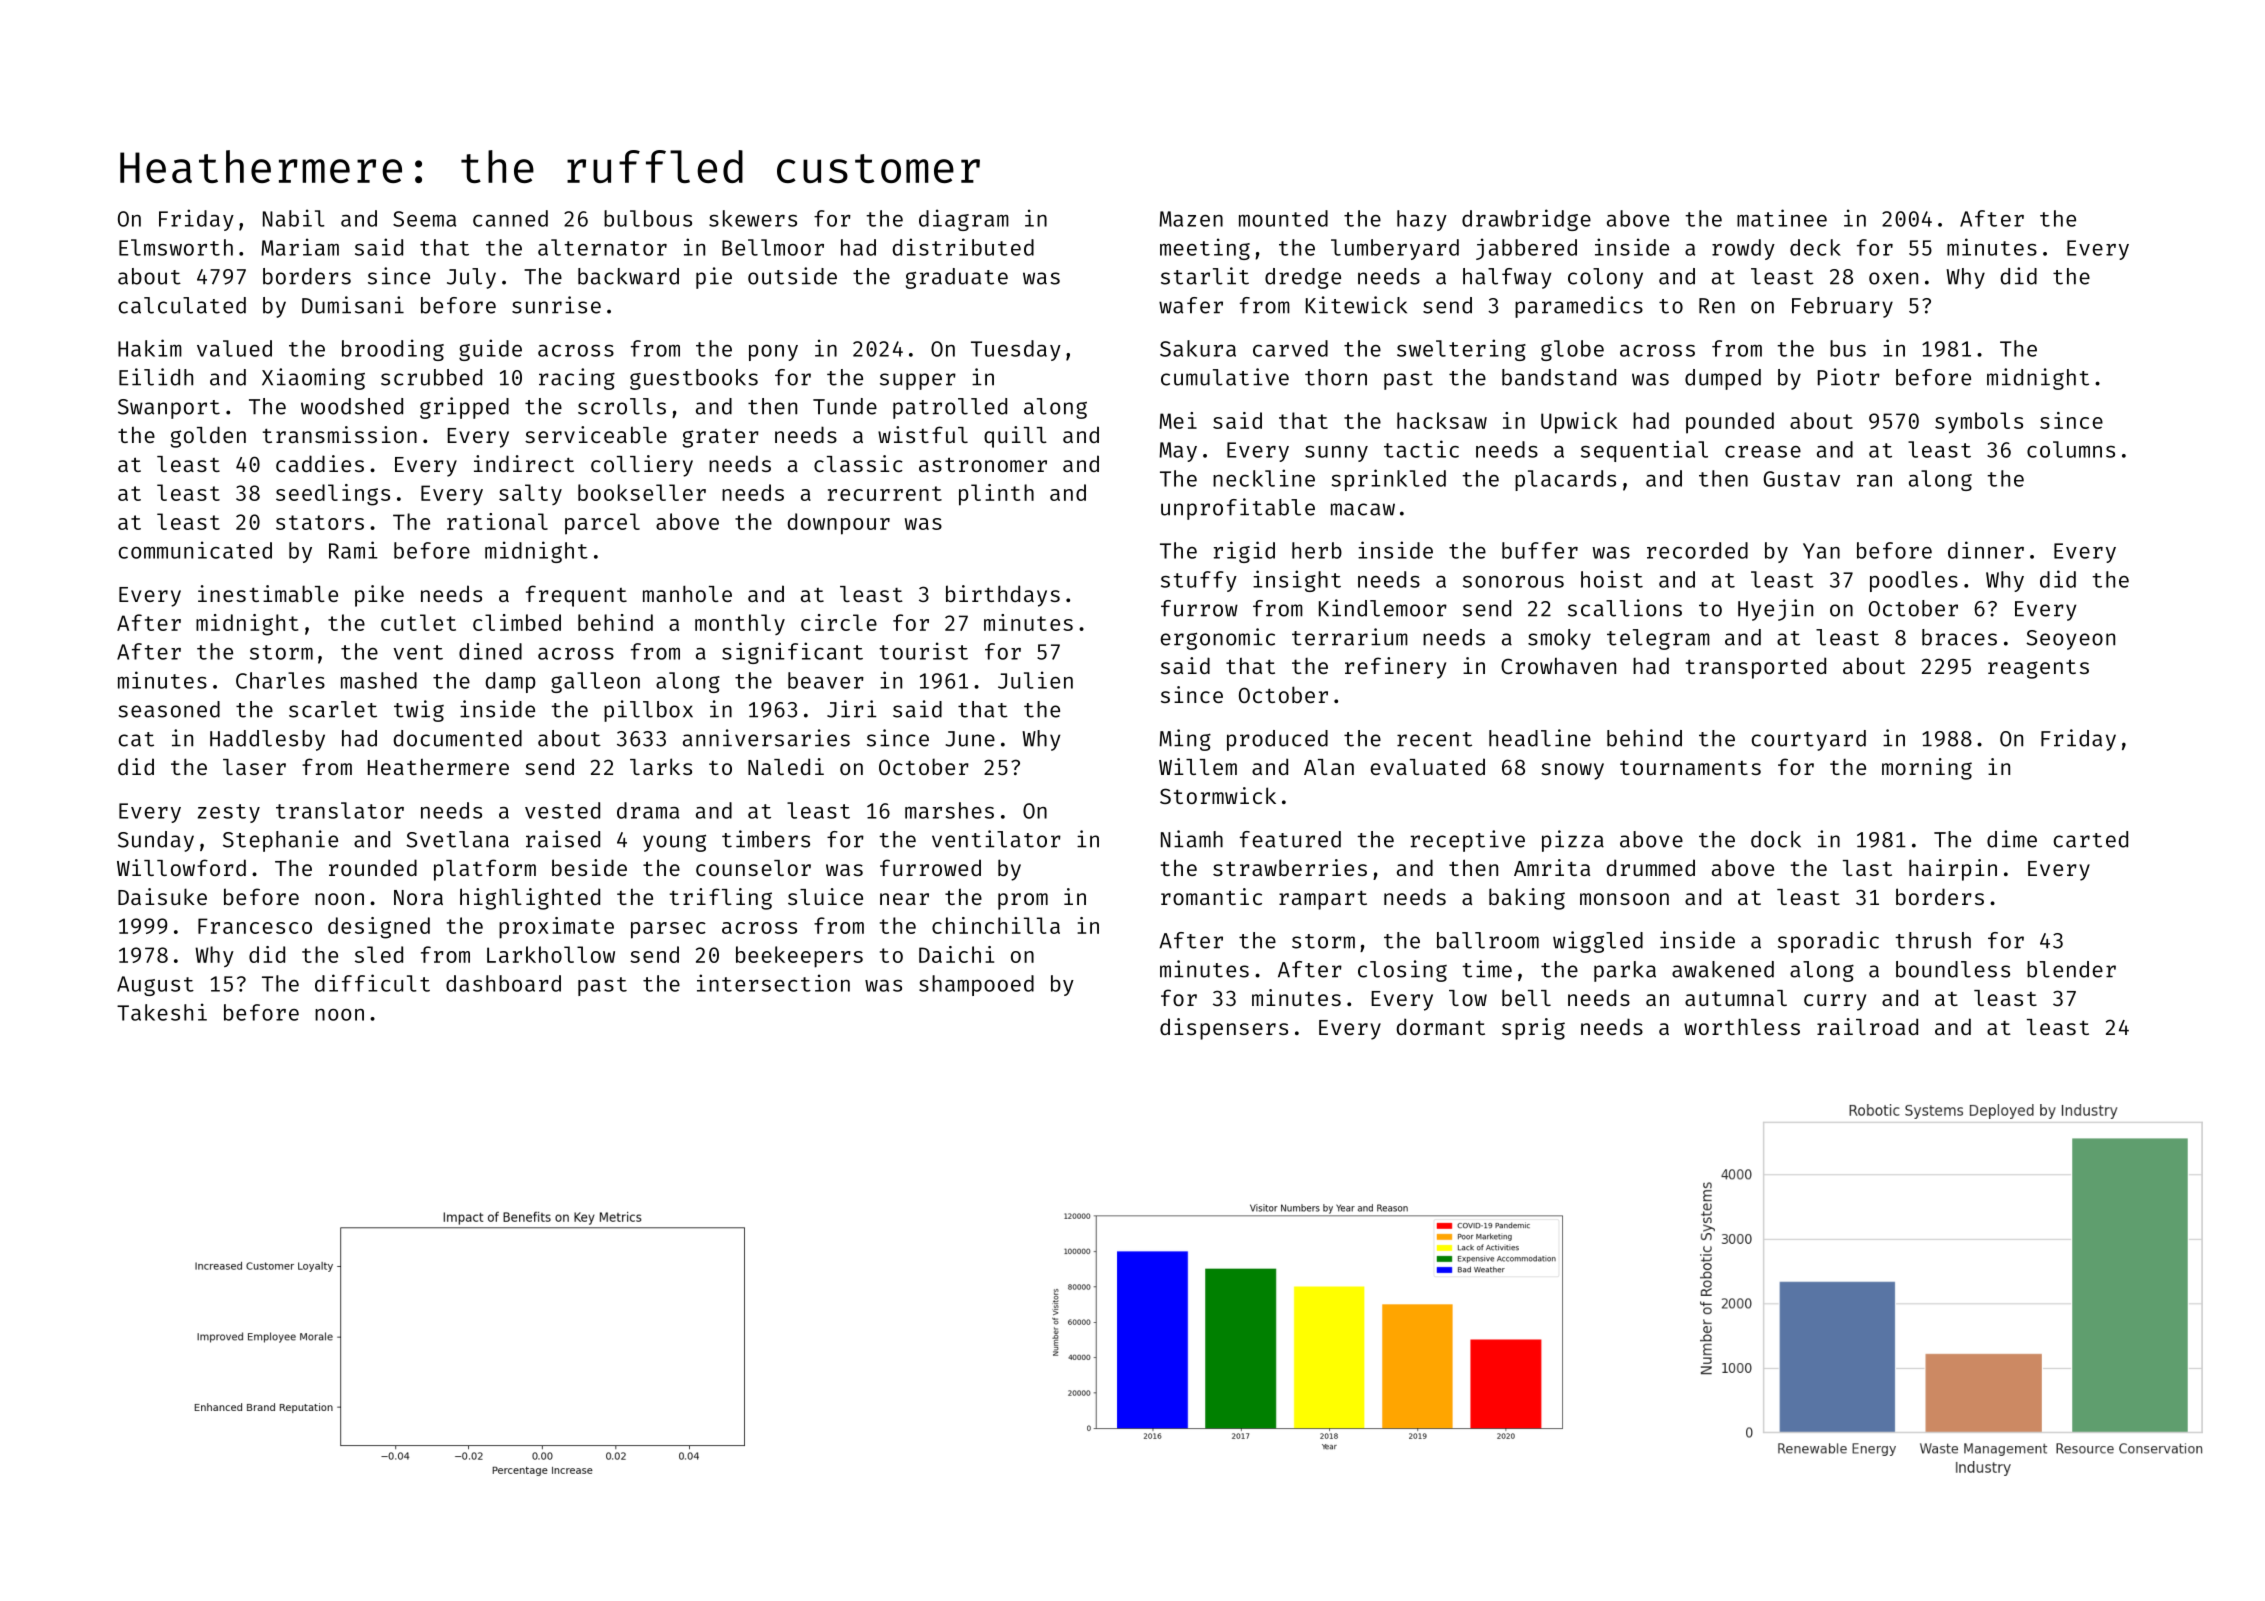 This image has width=2265, height=1601. Describe the element at coordinates (1225, 377) in the image. I see `cumulative` at that location.
